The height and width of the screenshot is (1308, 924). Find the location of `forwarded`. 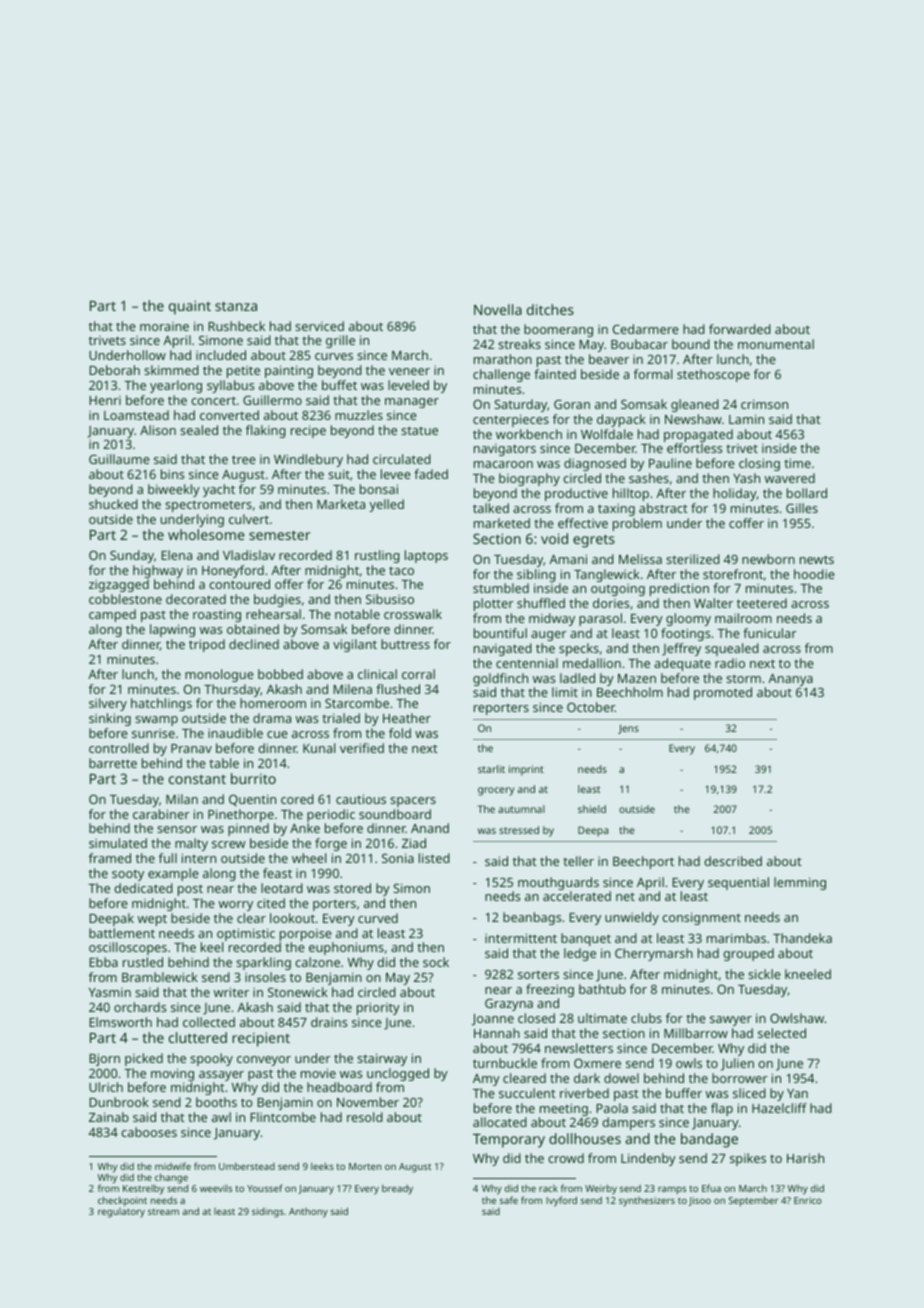

forwarded is located at coordinates (740, 329).
